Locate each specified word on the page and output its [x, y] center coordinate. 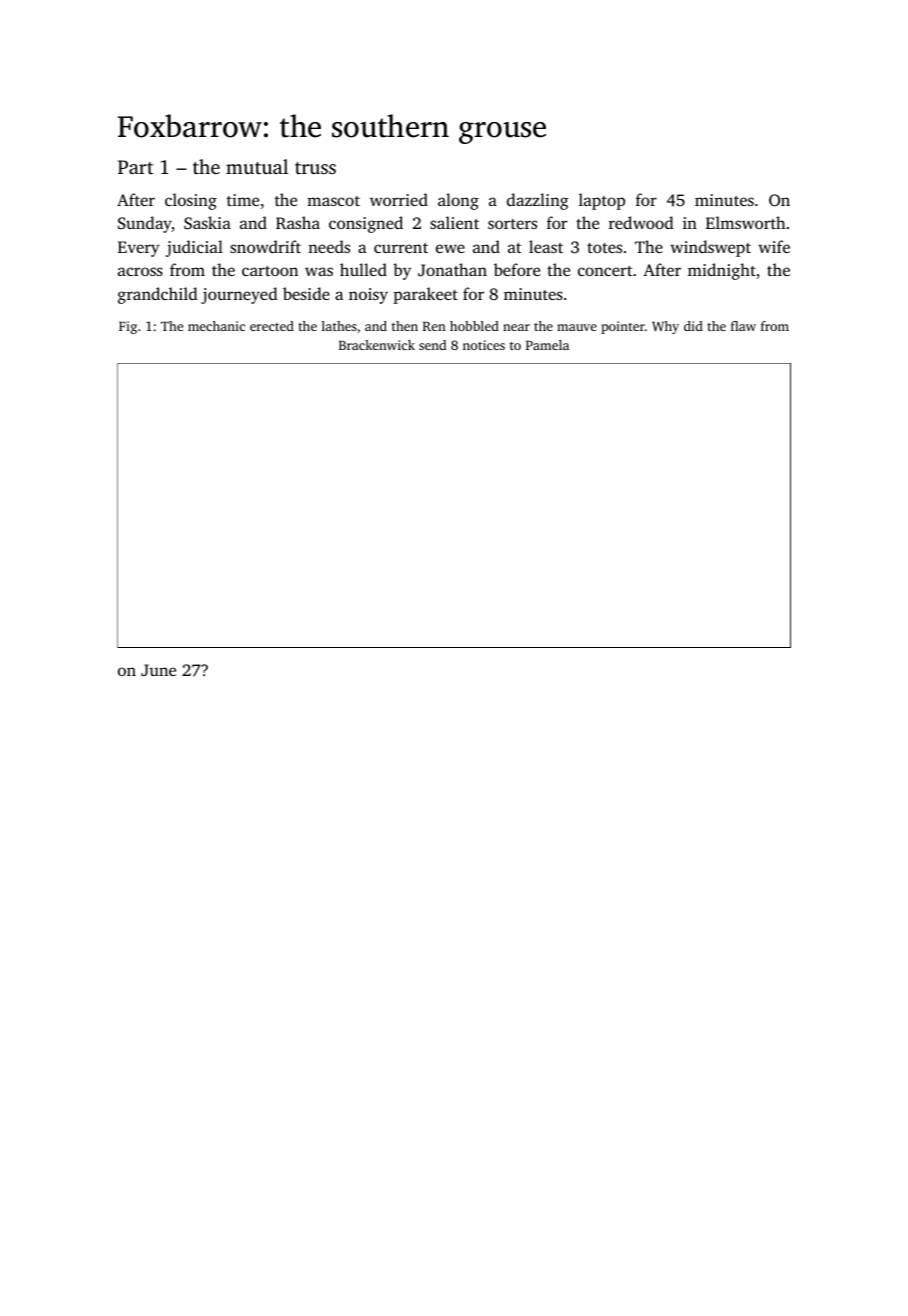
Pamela [547, 345]
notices [484, 345]
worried [399, 199]
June [158, 670]
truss [315, 168]
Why [665, 327]
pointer [623, 327]
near [516, 327]
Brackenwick [377, 345]
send [432, 345]
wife [774, 246]
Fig [128, 327]
